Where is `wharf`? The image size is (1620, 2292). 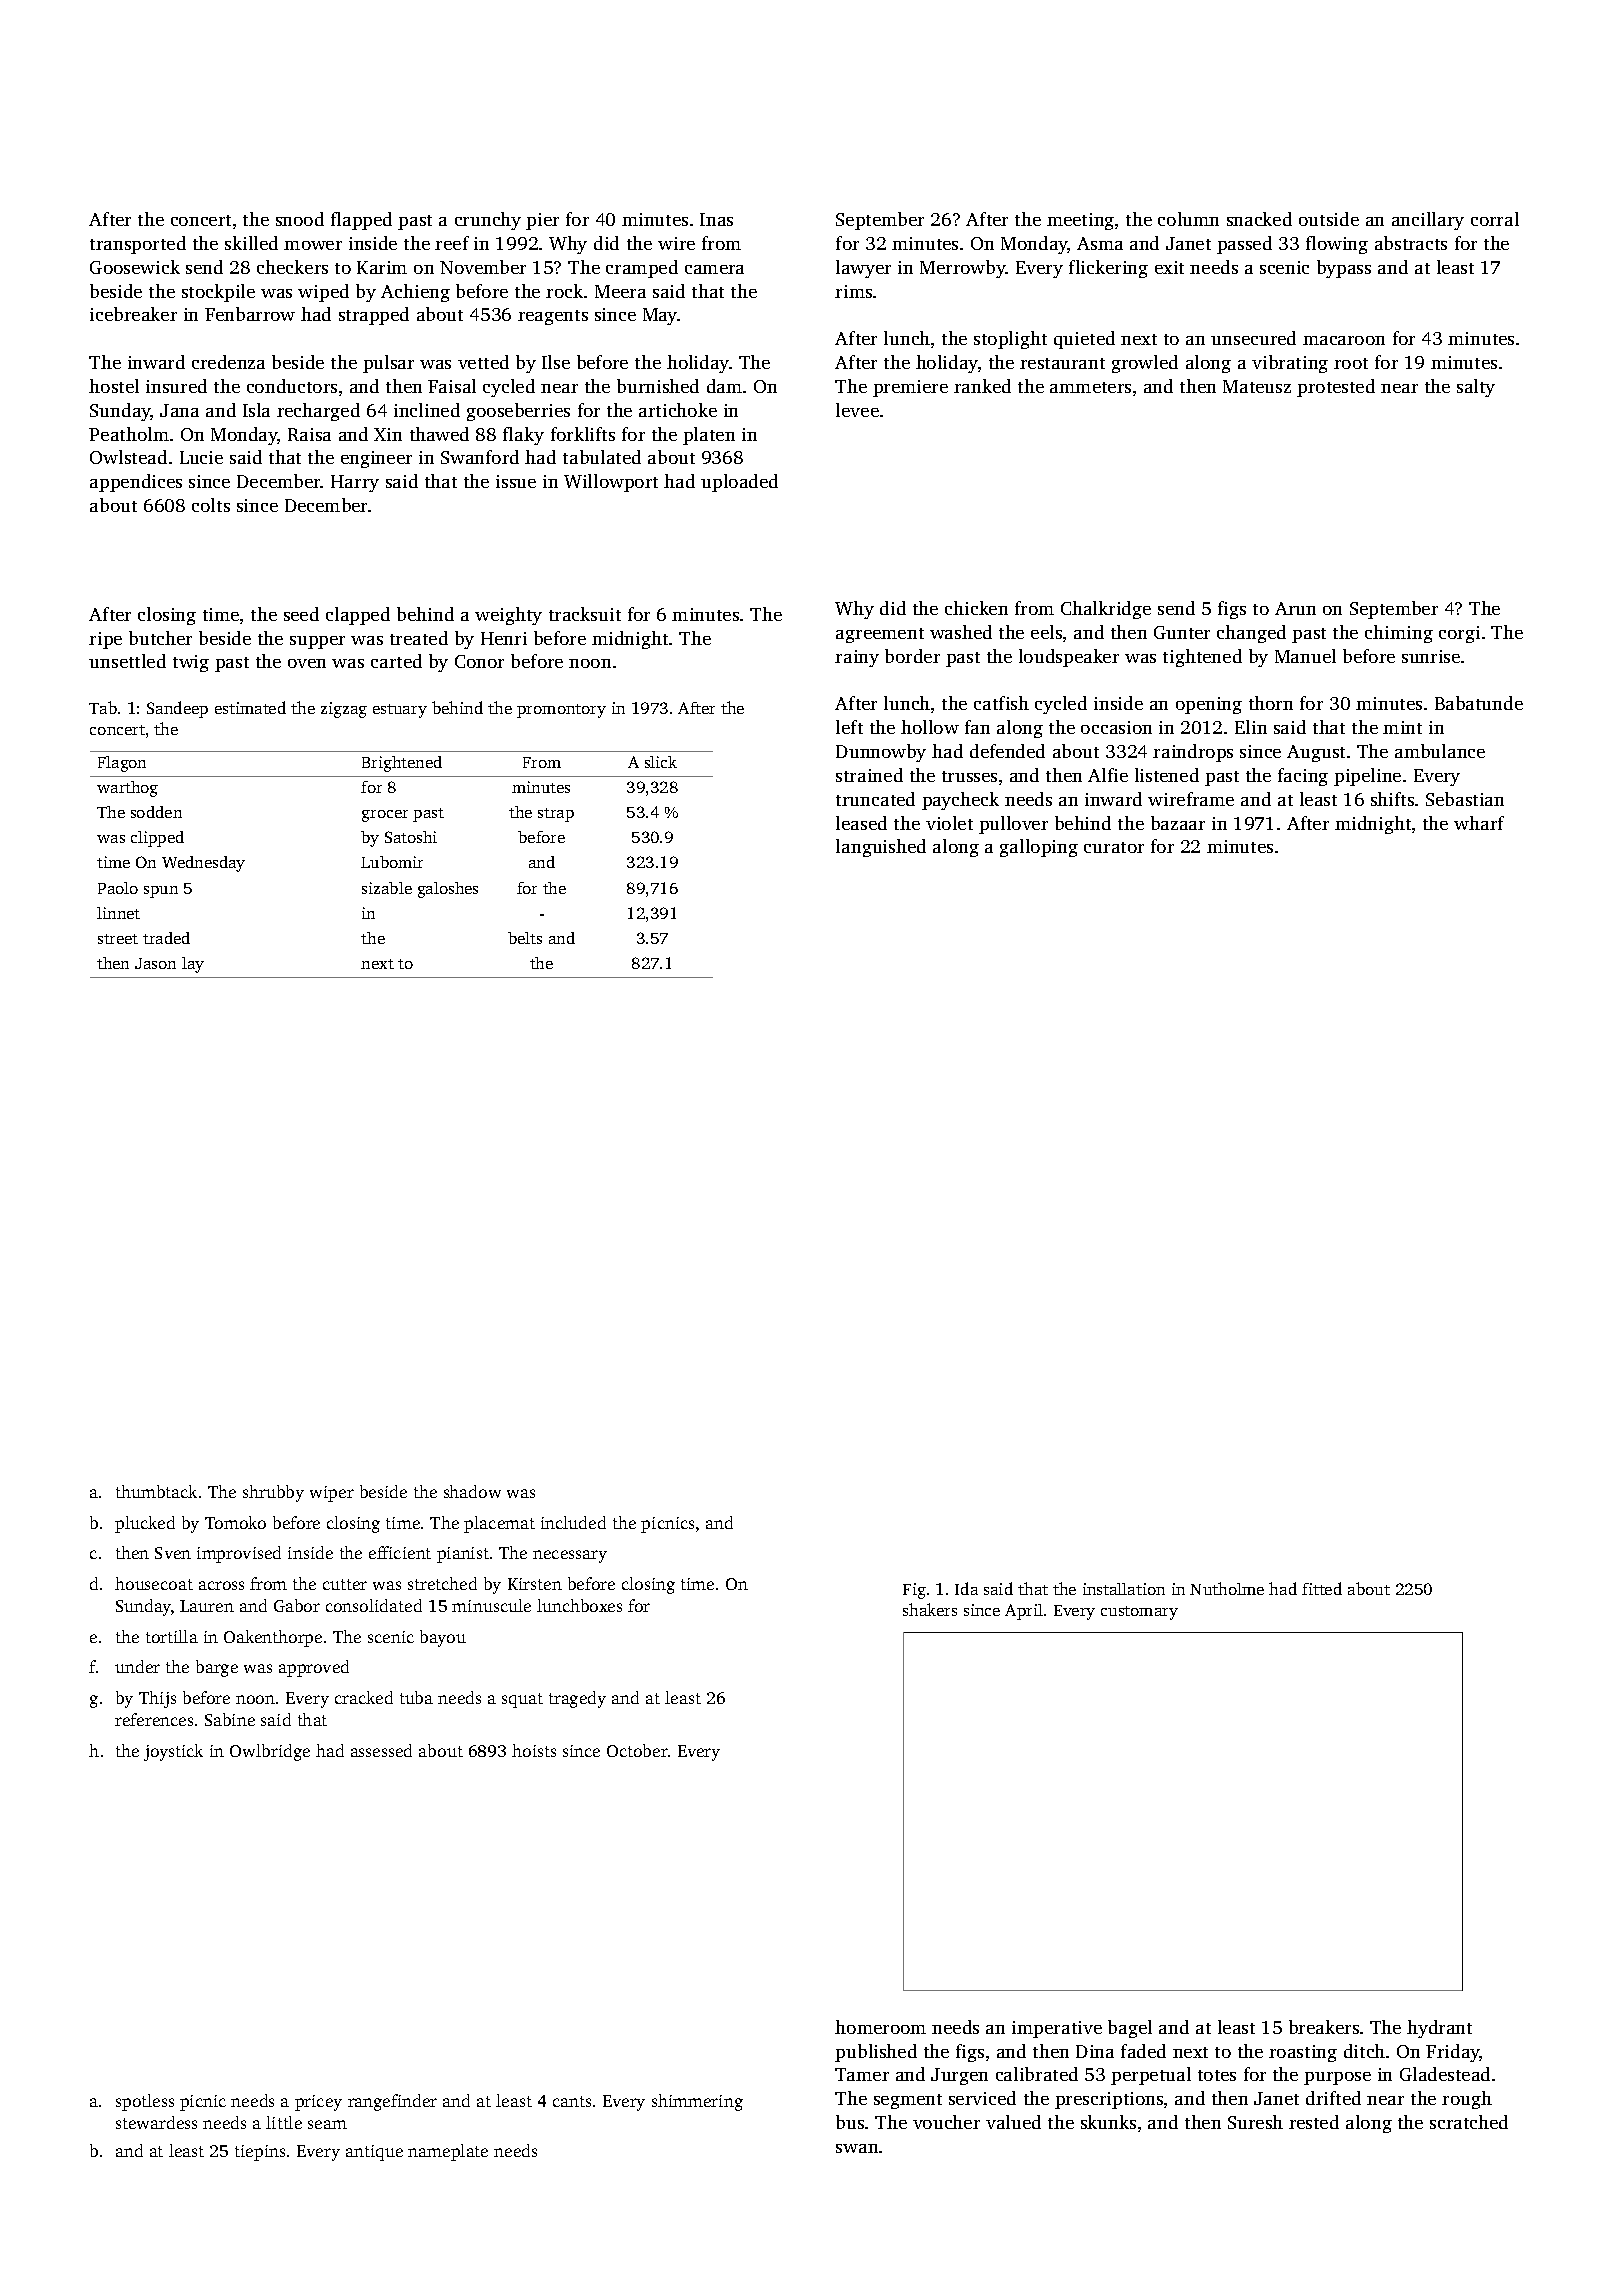 wharf is located at coordinates (1479, 823).
